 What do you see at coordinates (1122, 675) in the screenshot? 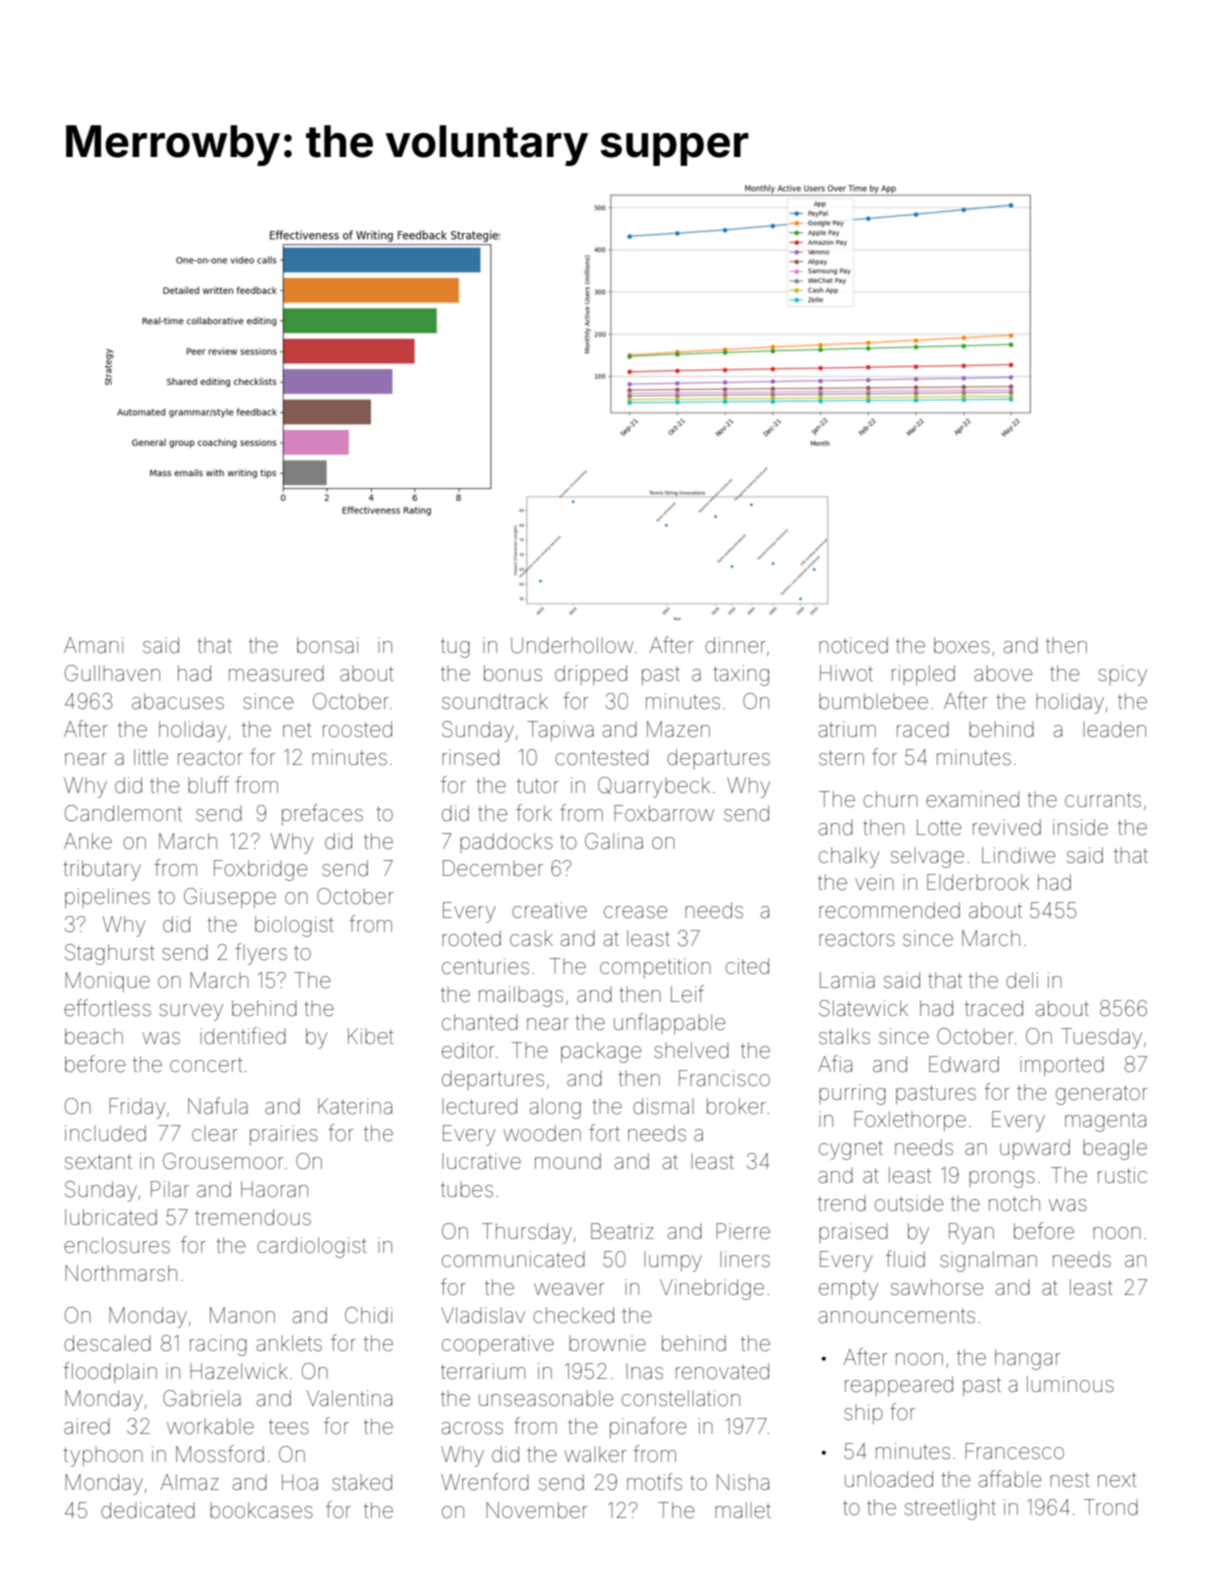
I see `spicy` at bounding box center [1122, 675].
